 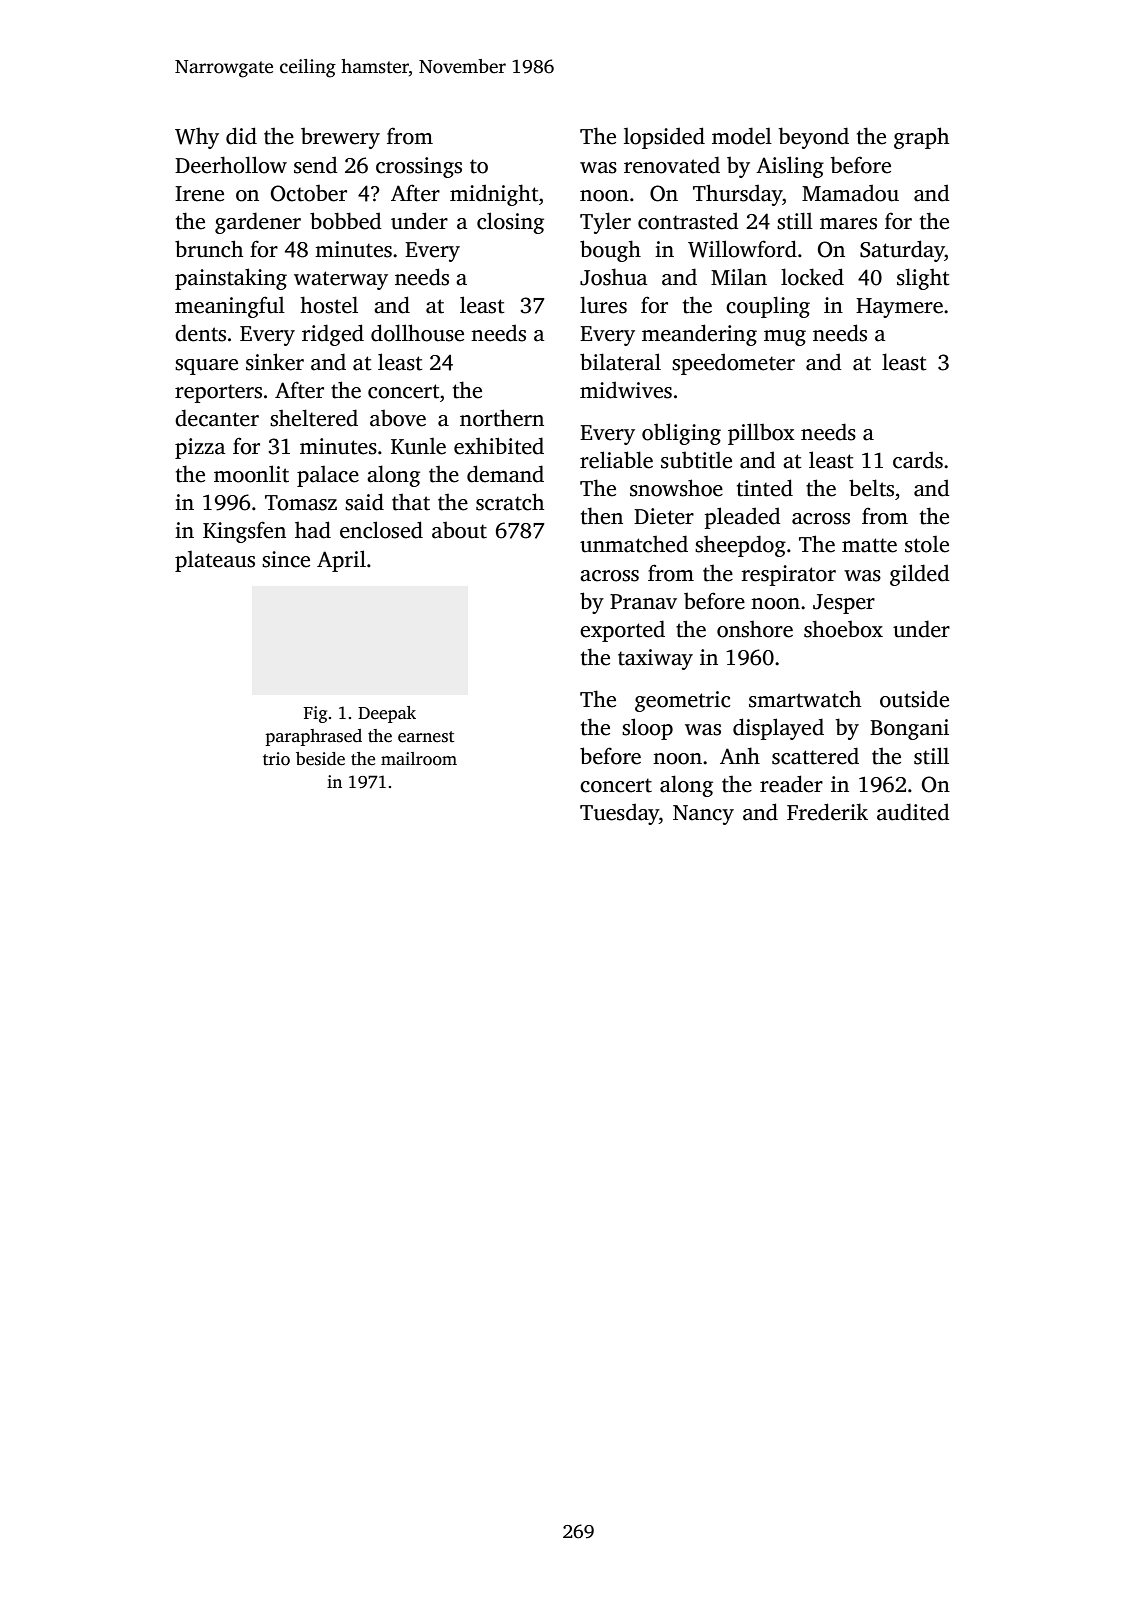 What do you see at coordinates (761, 434) in the page?
I see `pillbox` at bounding box center [761, 434].
